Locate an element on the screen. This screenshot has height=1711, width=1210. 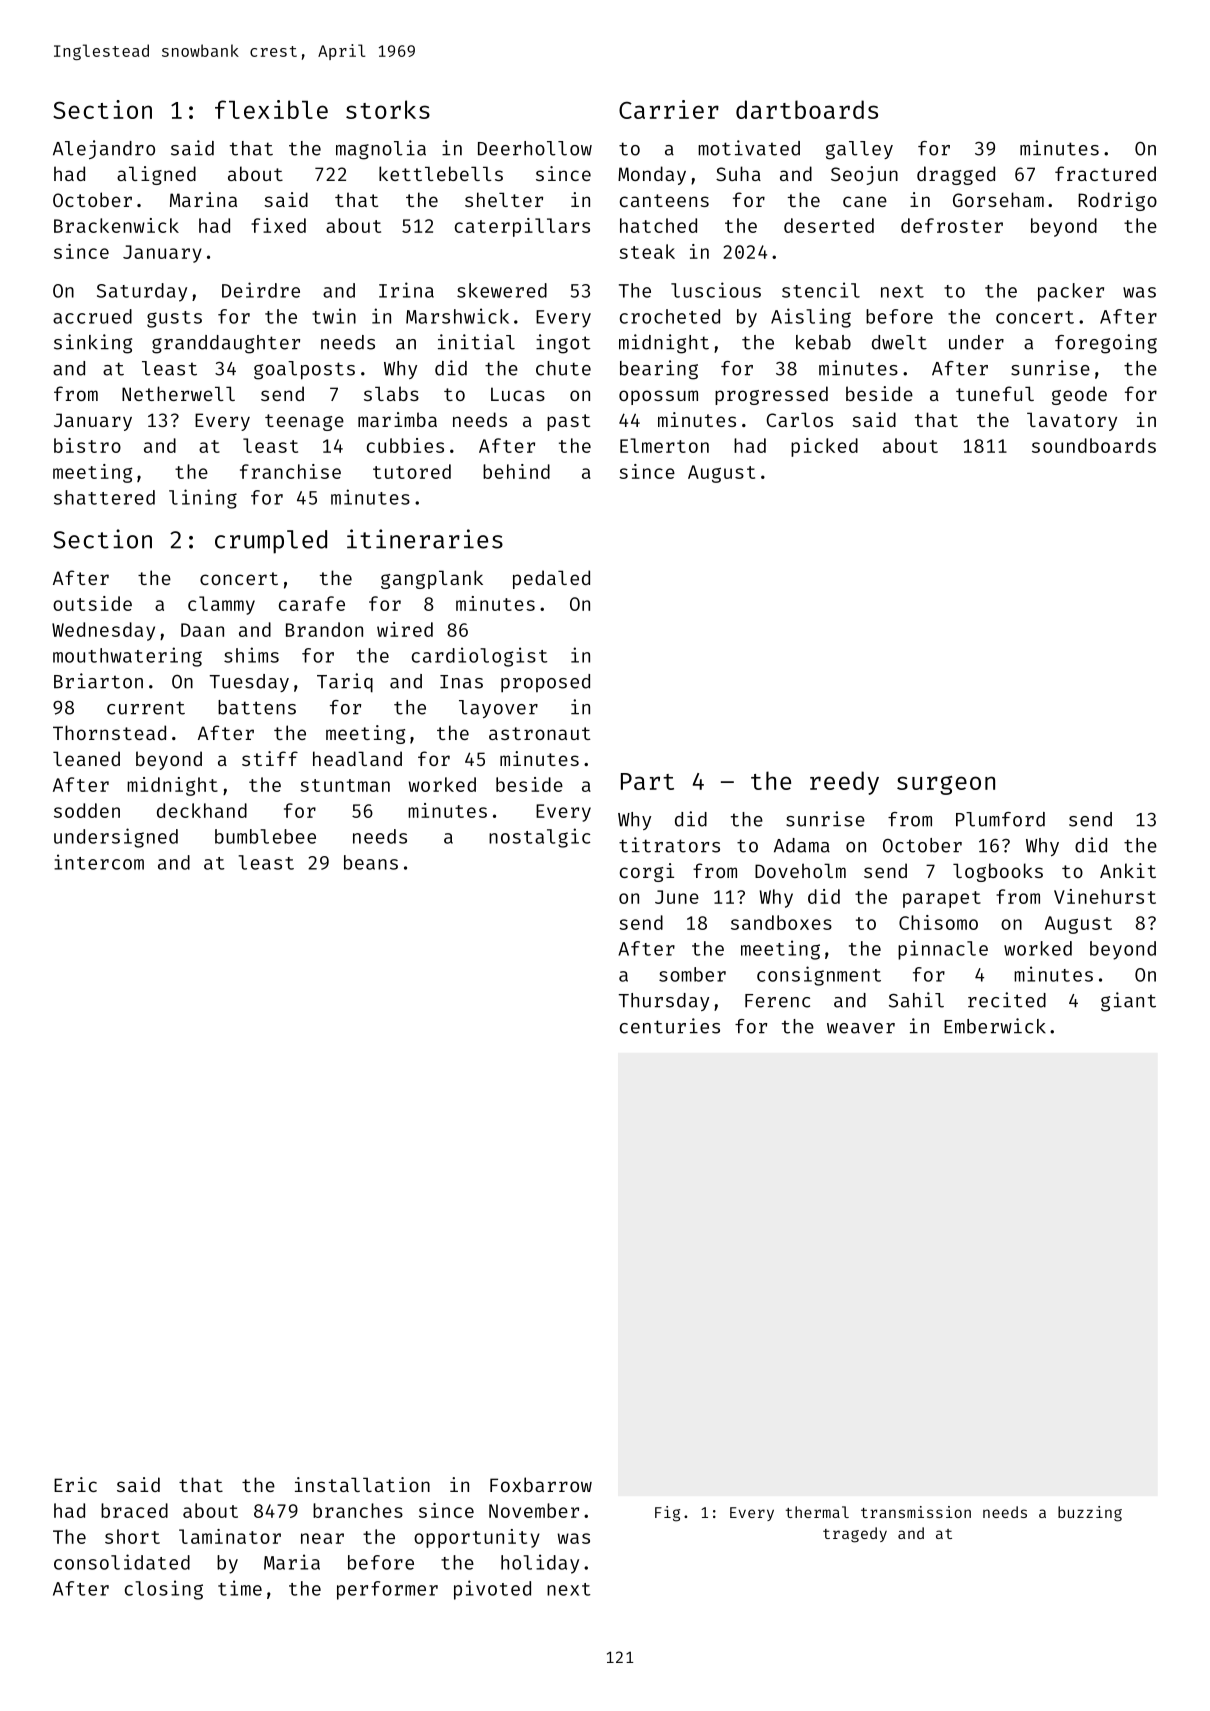
braced is located at coordinates (134, 1510).
